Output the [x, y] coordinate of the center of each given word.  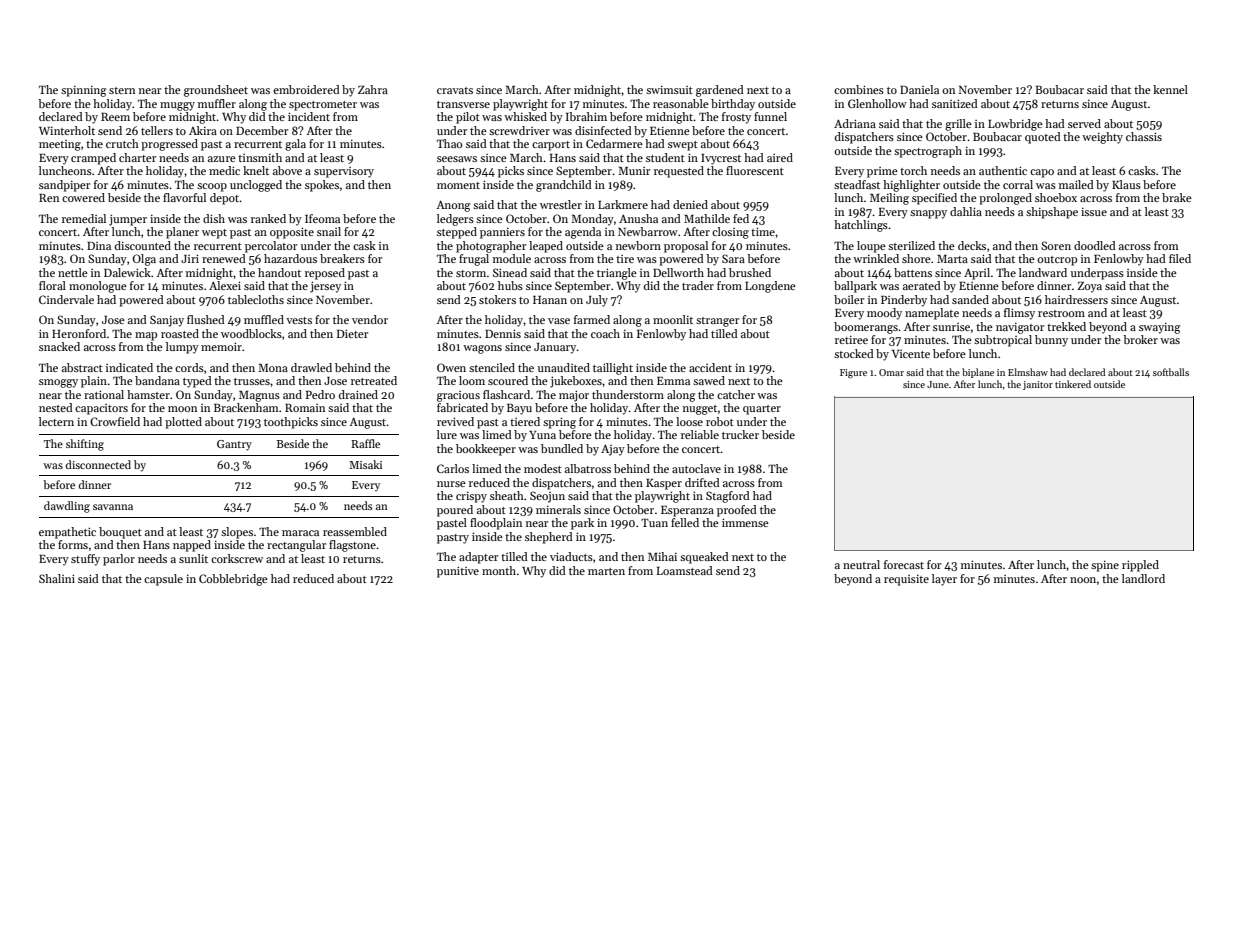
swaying [1159, 328]
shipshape [1052, 213]
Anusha [638, 218]
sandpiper [64, 186]
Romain [305, 408]
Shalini [57, 578]
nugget [700, 410]
